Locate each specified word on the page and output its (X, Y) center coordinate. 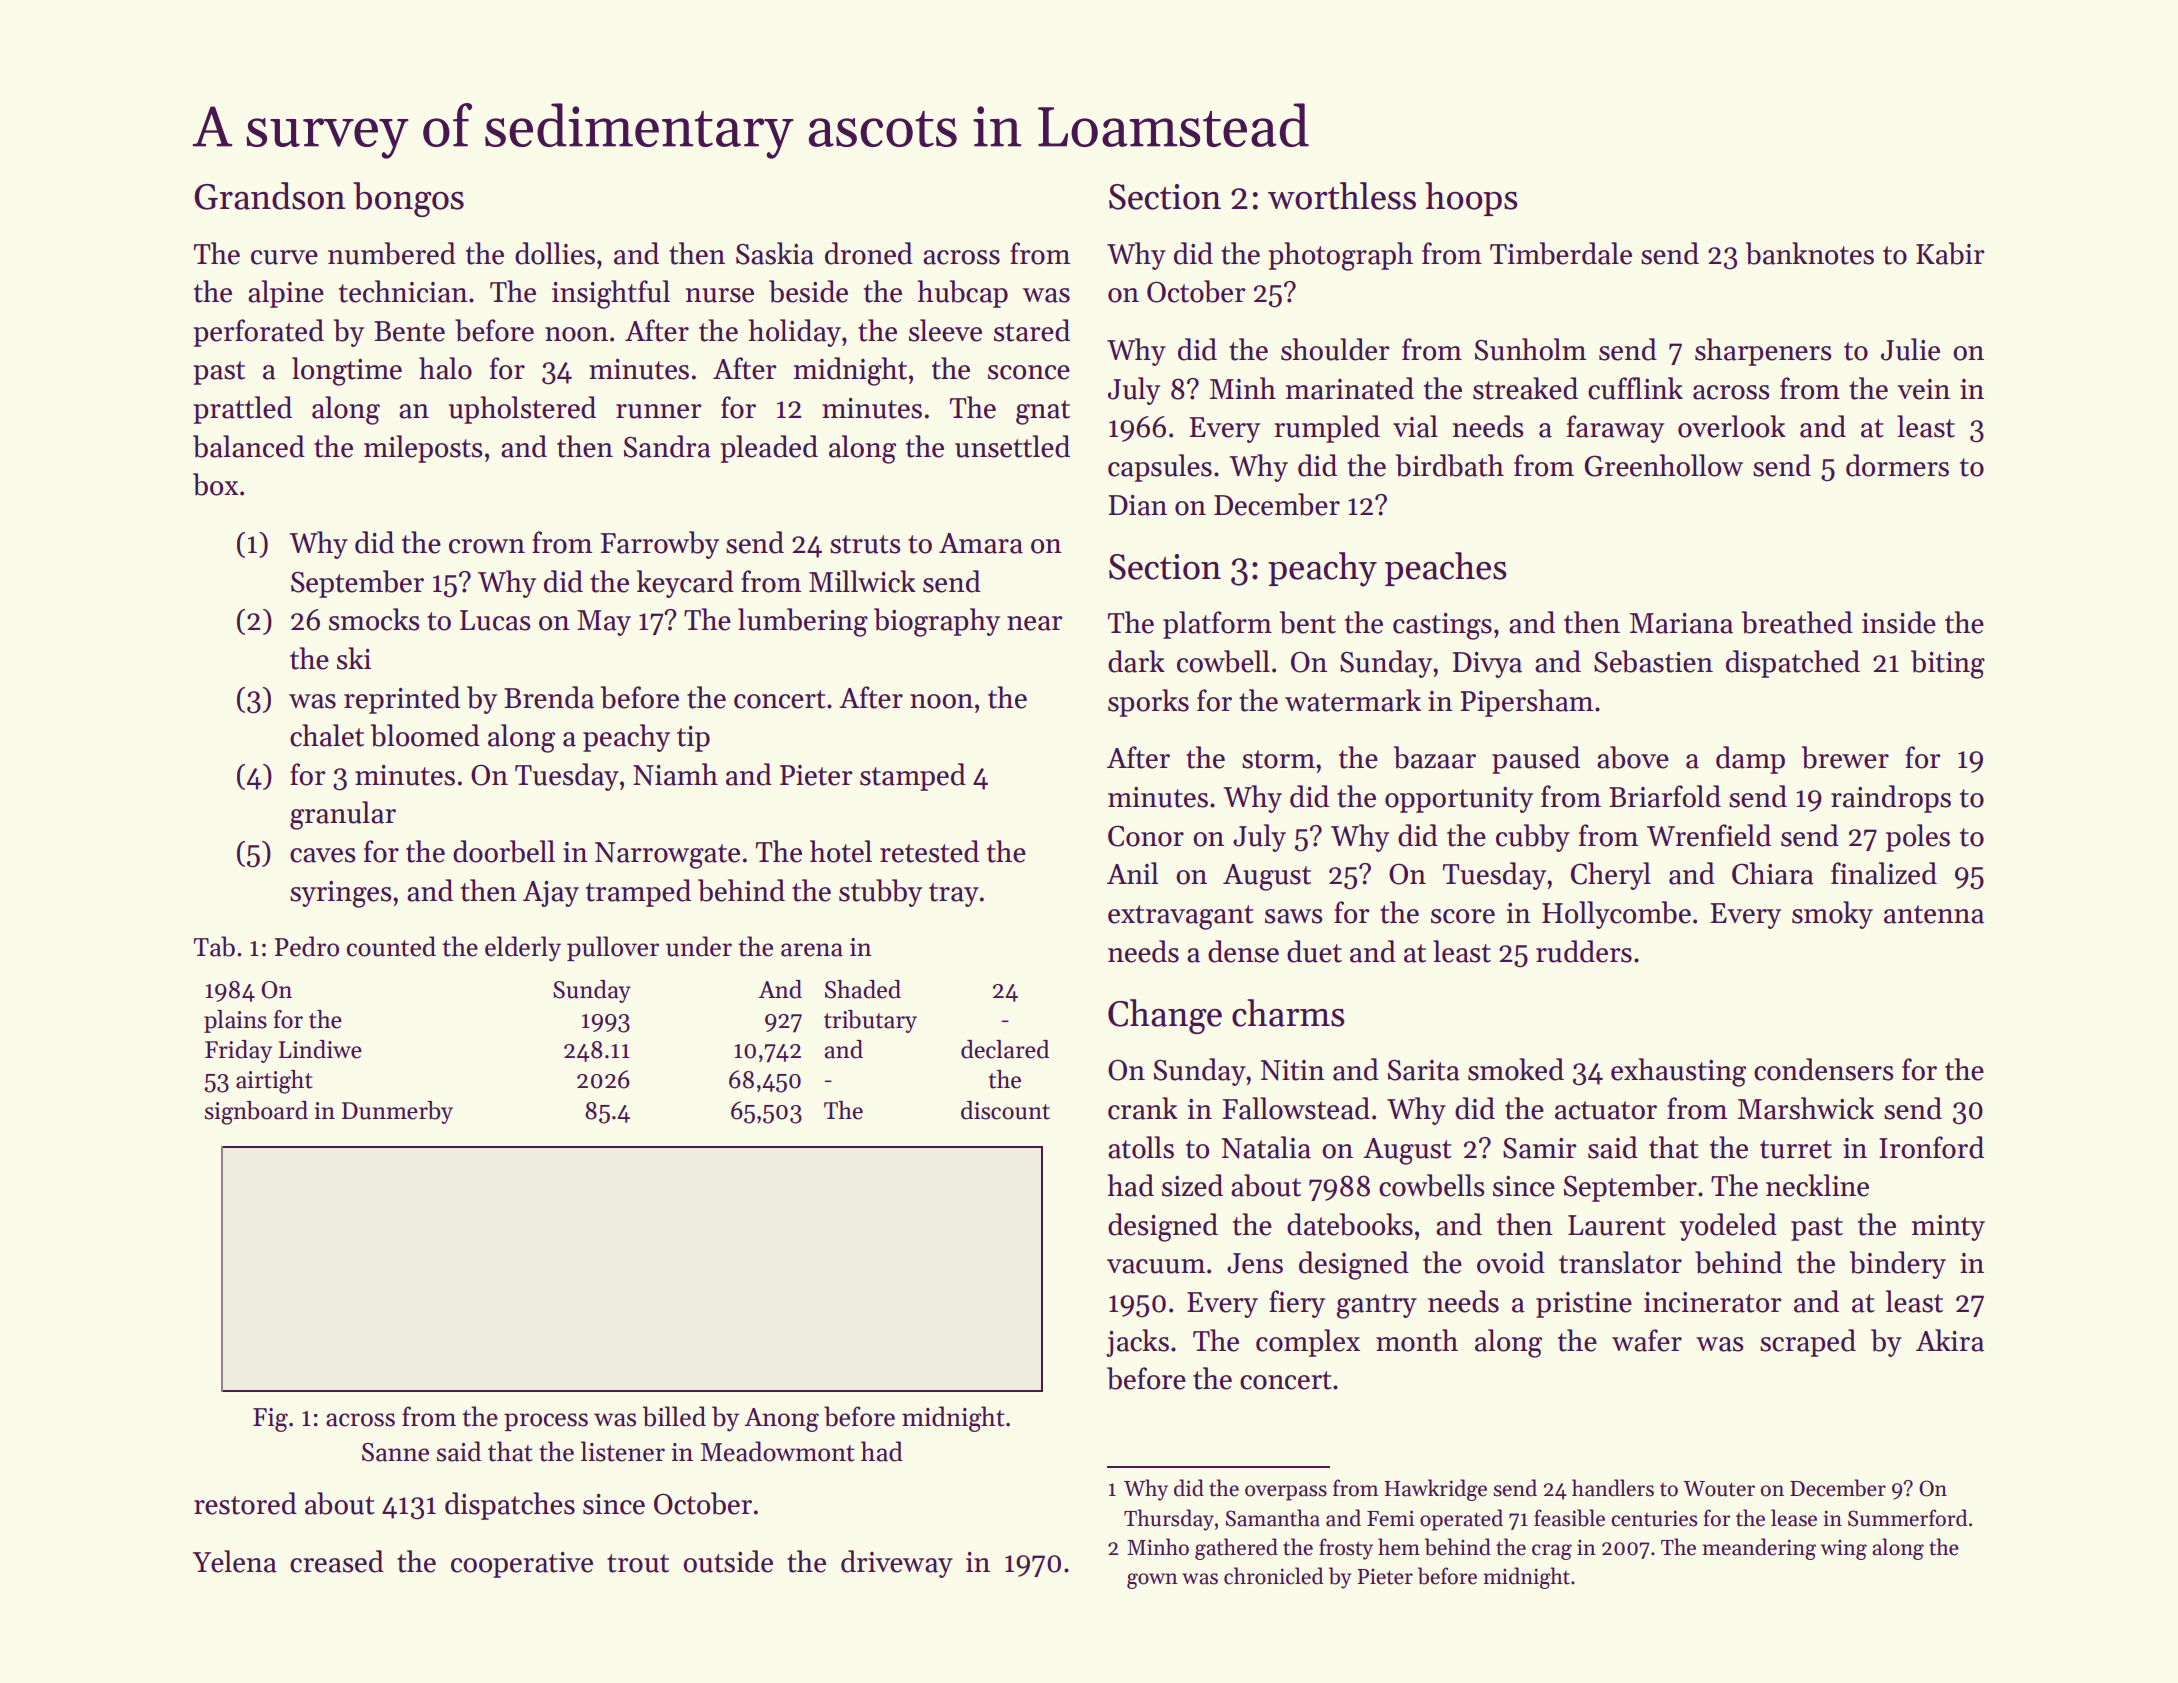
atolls (1141, 1147)
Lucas (495, 620)
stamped (913, 777)
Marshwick (1806, 1108)
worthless (1342, 196)
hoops (1471, 199)
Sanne (395, 1452)
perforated (258, 333)
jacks (1137, 1343)
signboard (256, 1113)
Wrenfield (1709, 835)
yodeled (1728, 1227)
